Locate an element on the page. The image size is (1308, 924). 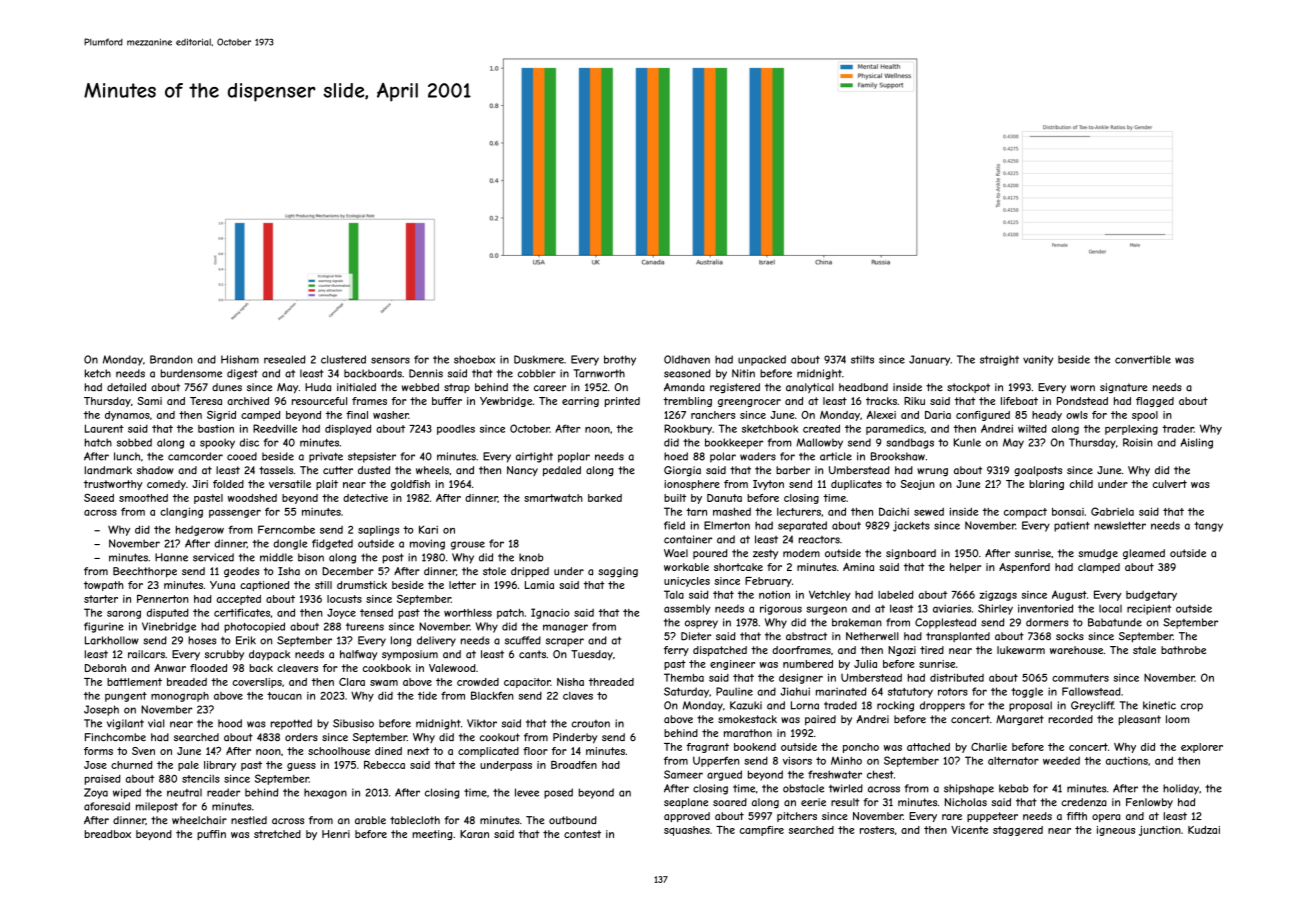
stilts is located at coordinates (862, 359).
